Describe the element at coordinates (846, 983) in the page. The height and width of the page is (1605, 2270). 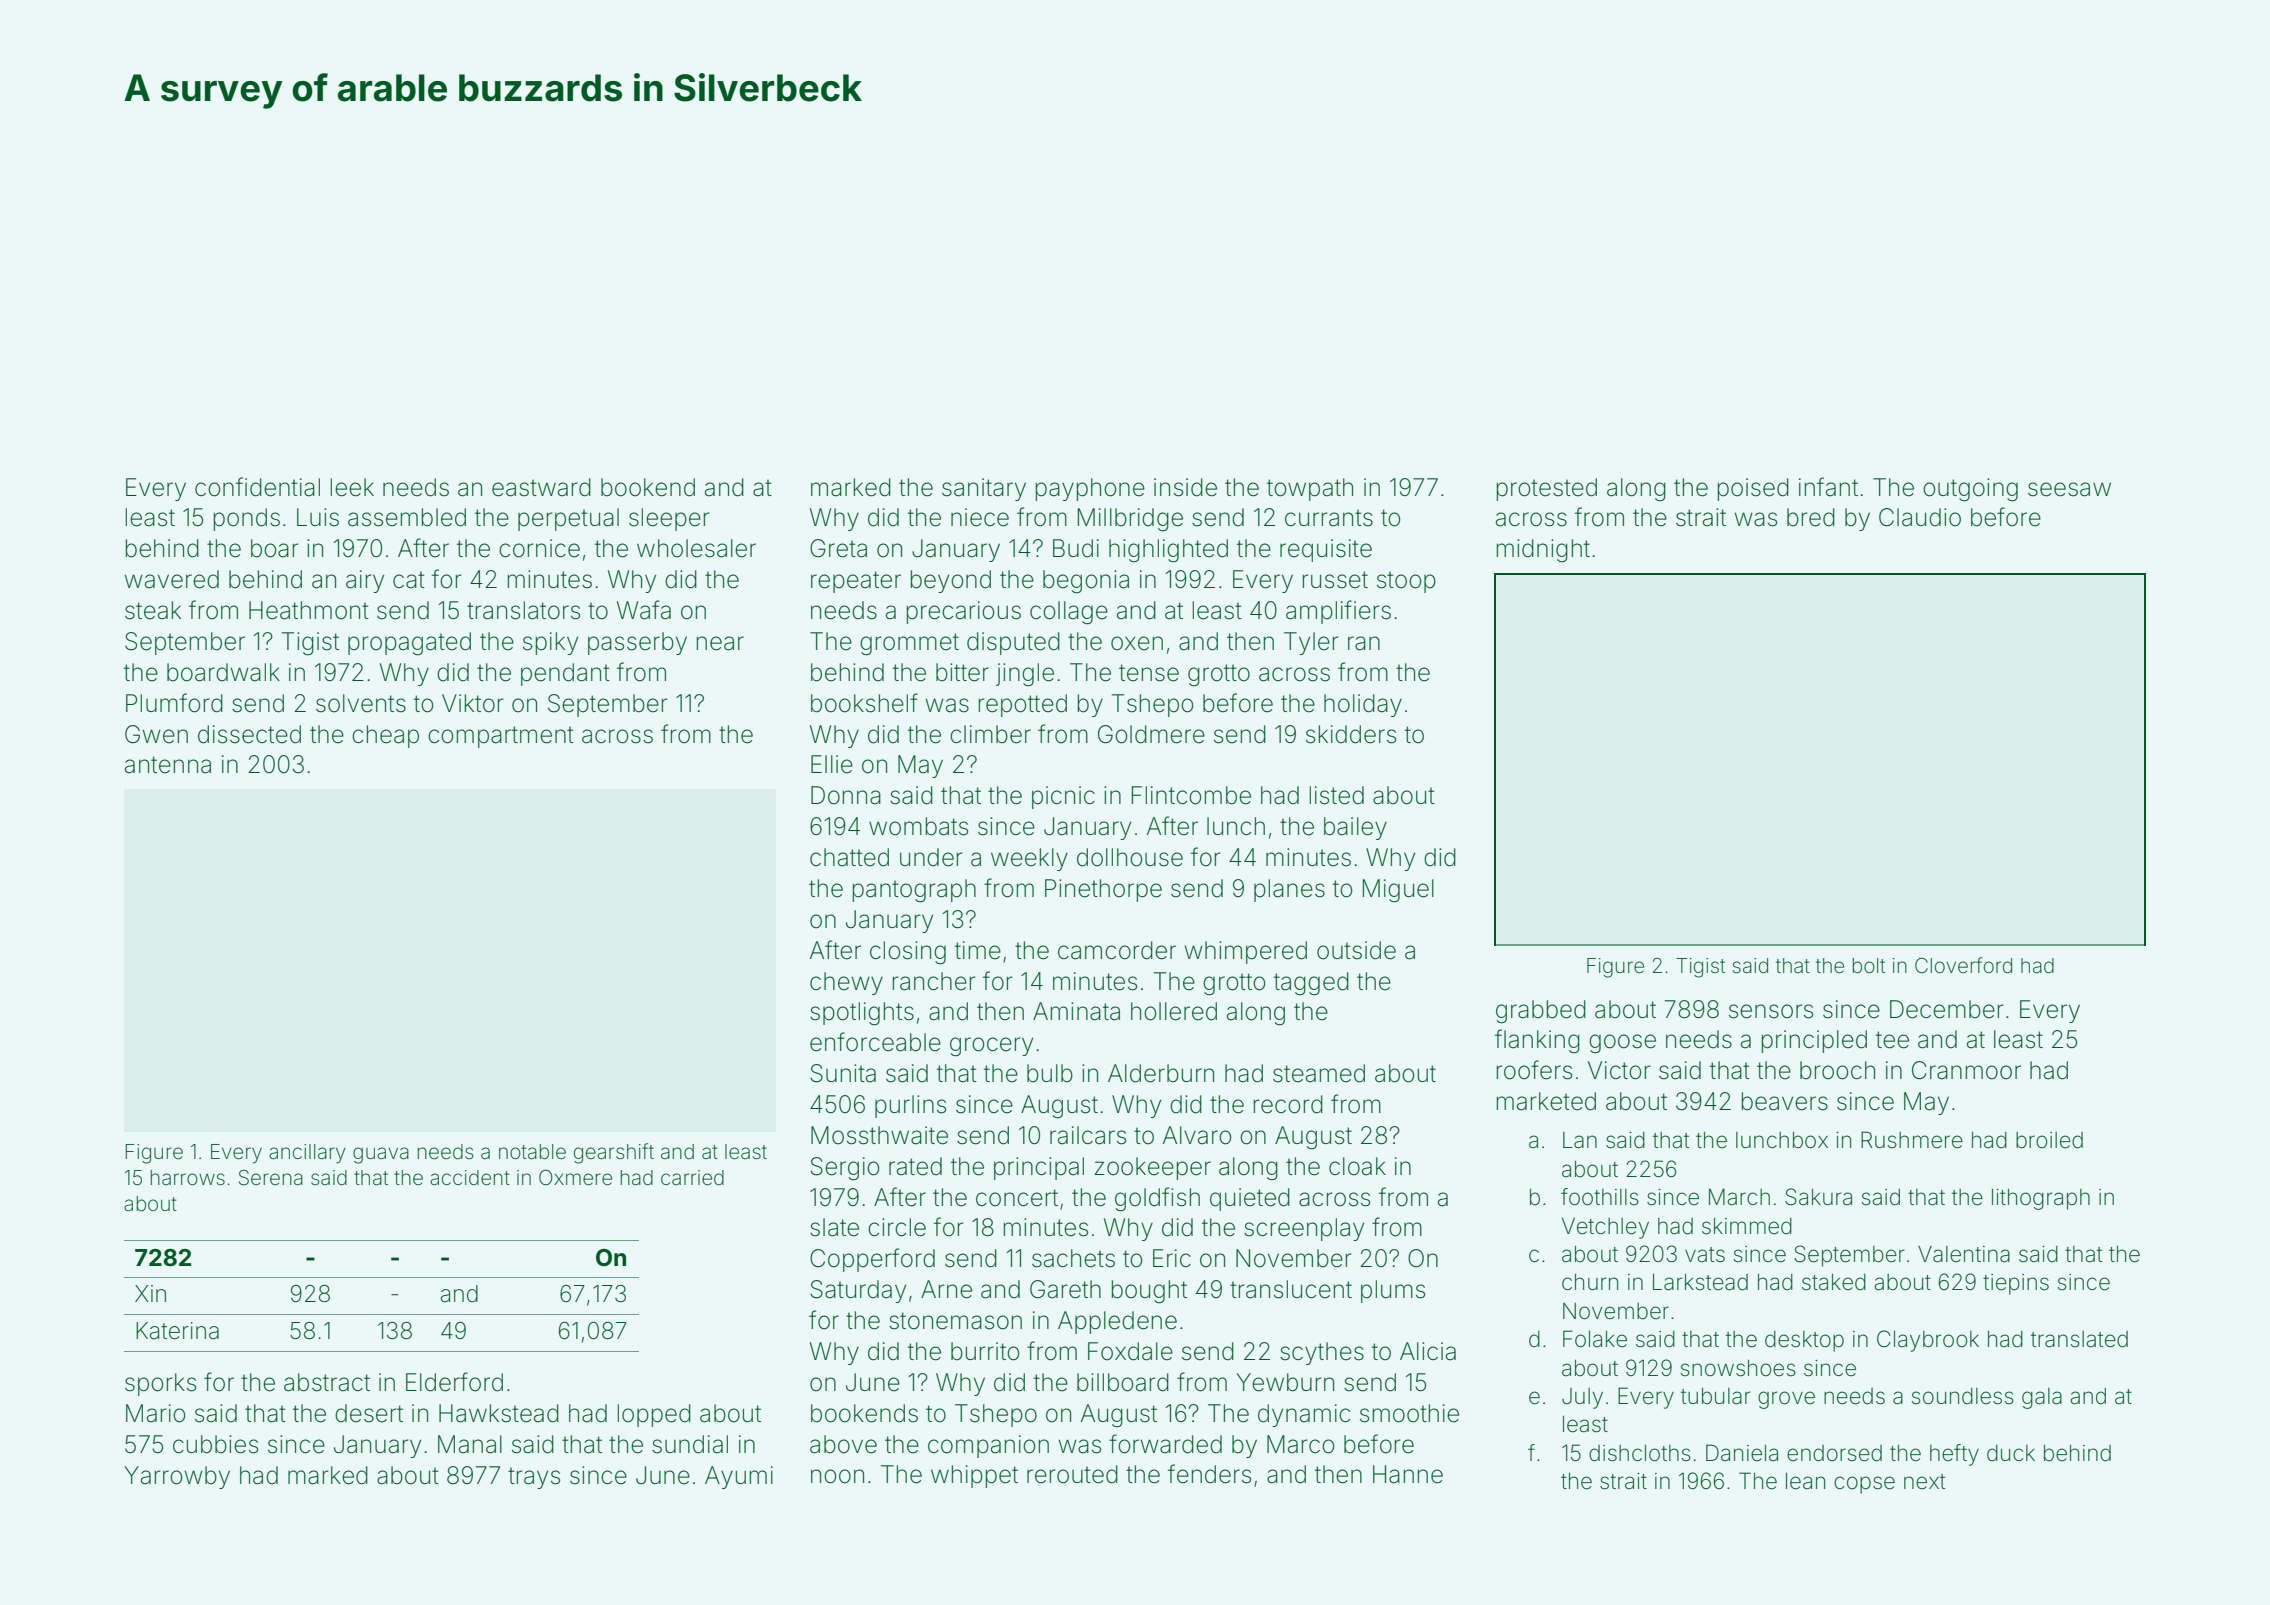
I see `chewy` at that location.
